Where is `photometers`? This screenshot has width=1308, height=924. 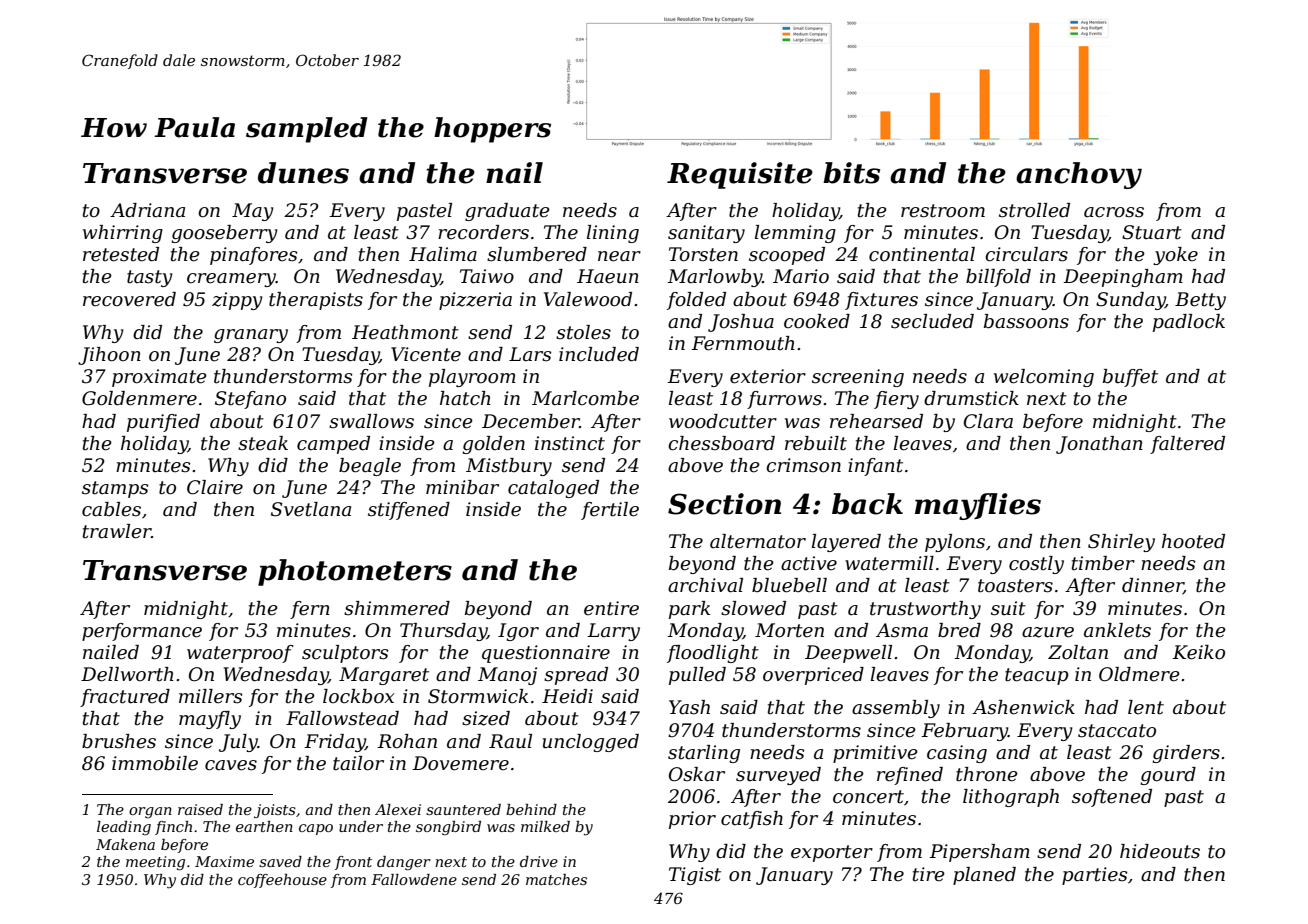
photometers is located at coordinates (355, 572).
